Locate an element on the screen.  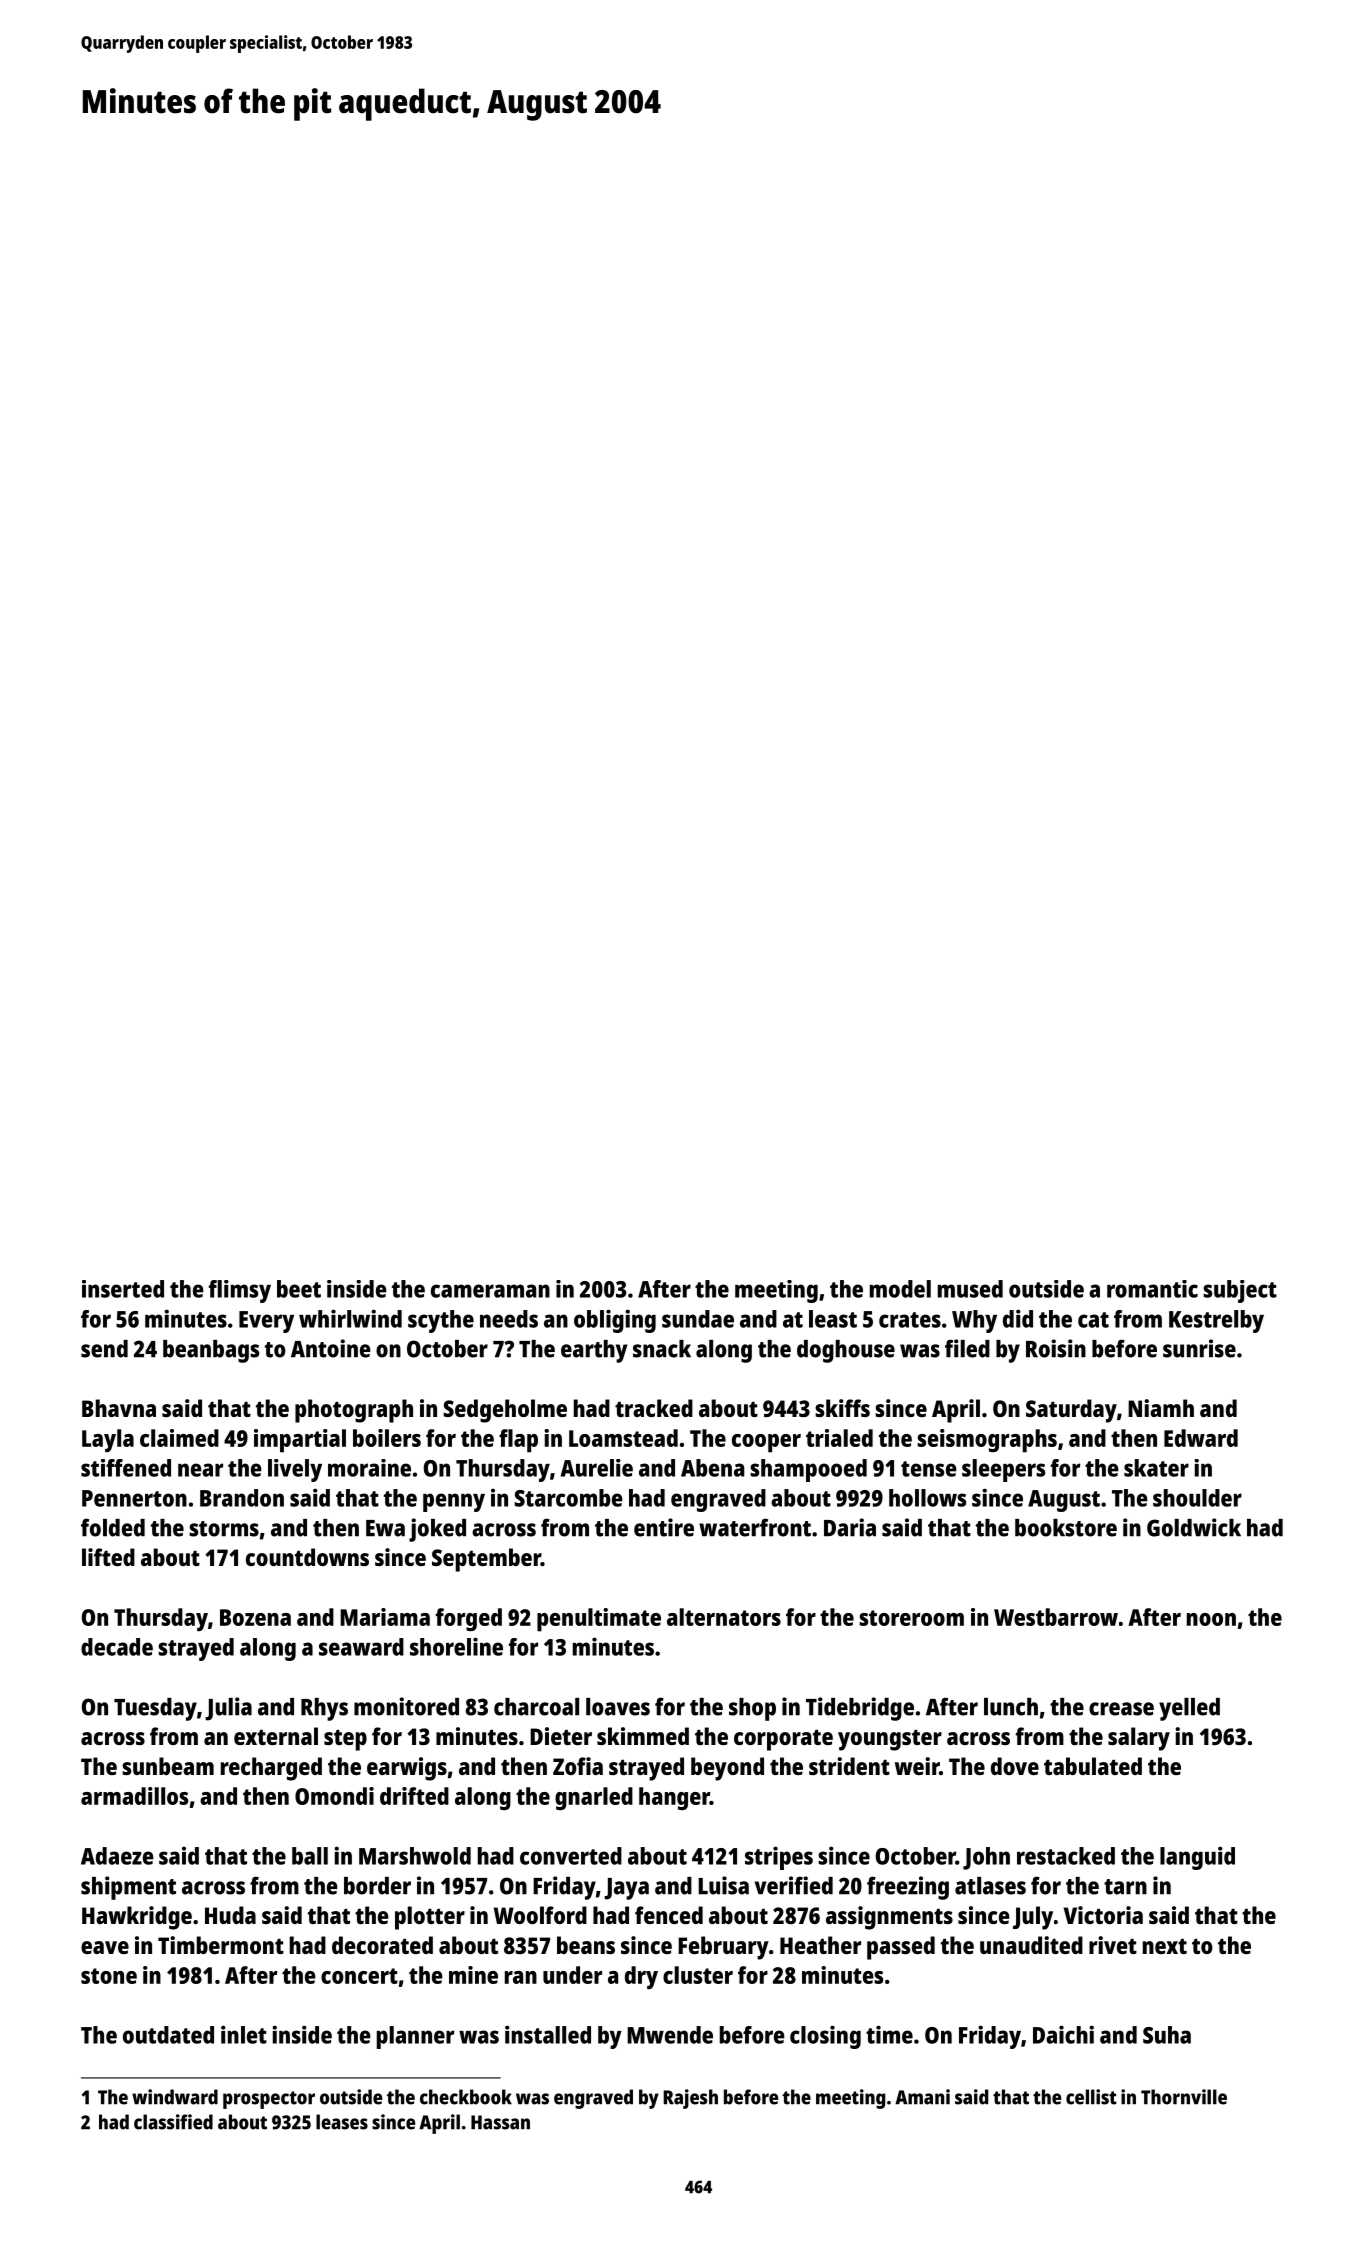
verified is located at coordinates (794, 1885).
